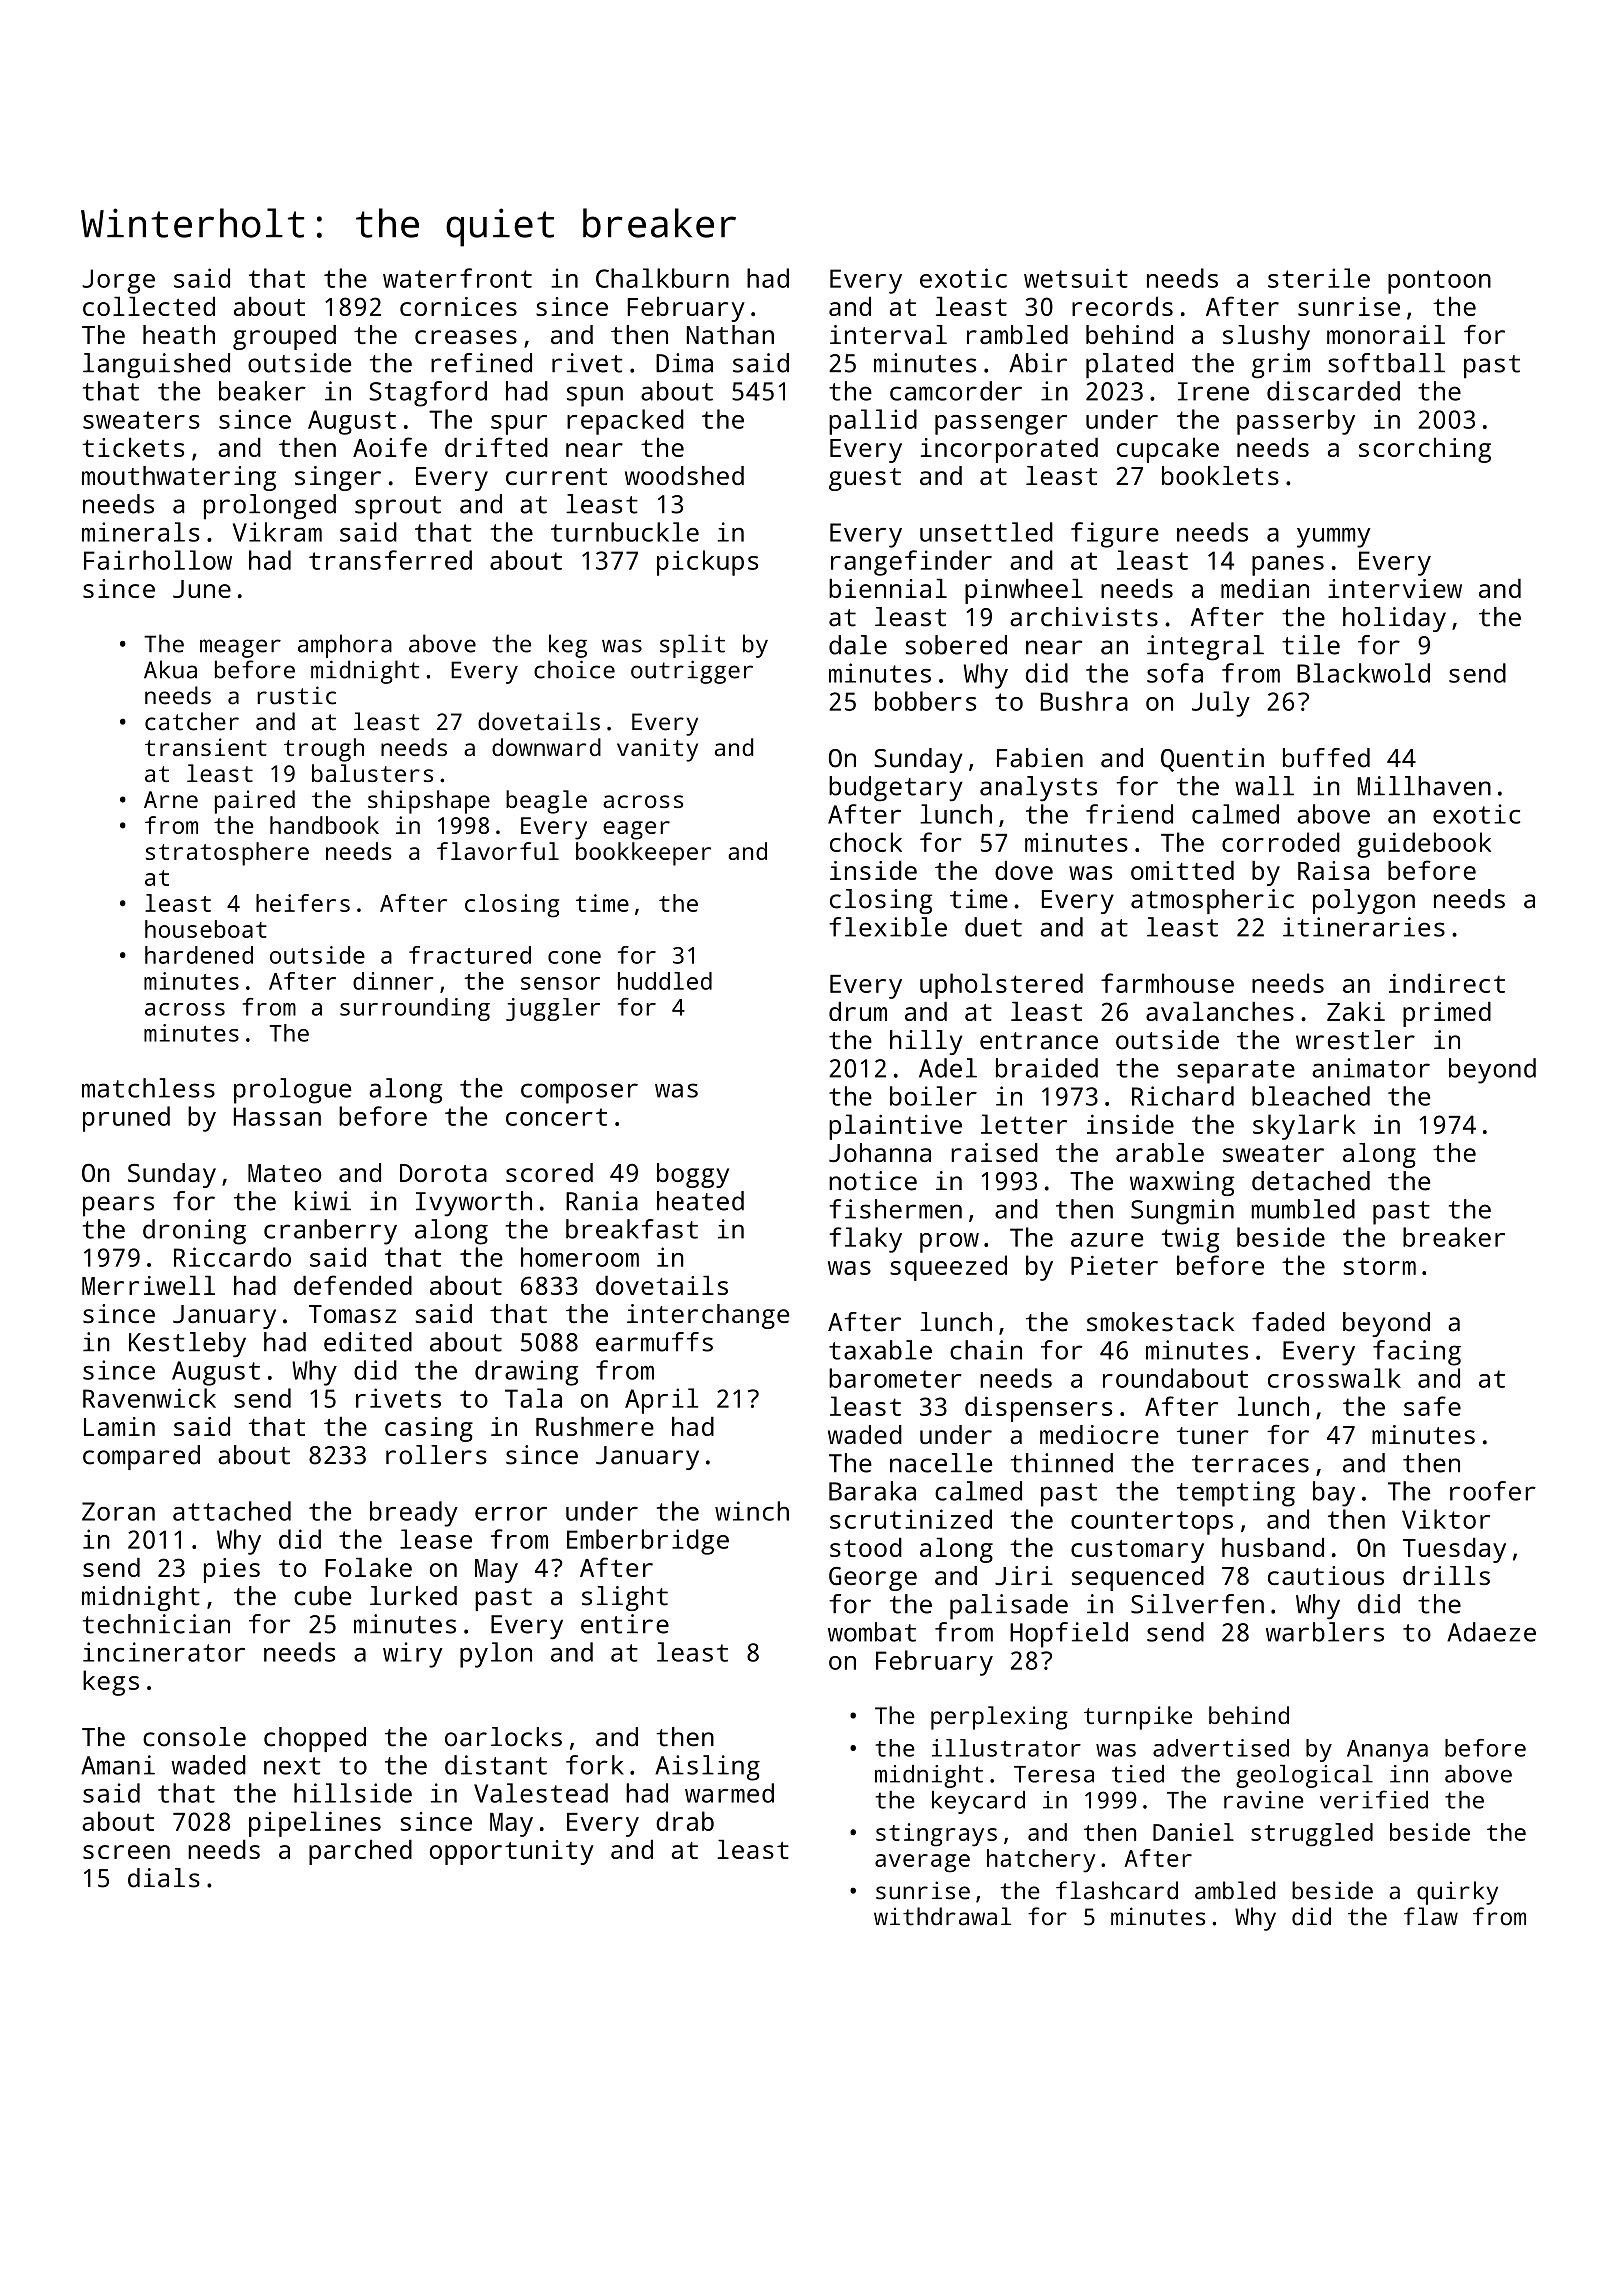 The image size is (1620, 2292). What do you see at coordinates (866, 842) in the screenshot?
I see `chock` at bounding box center [866, 842].
